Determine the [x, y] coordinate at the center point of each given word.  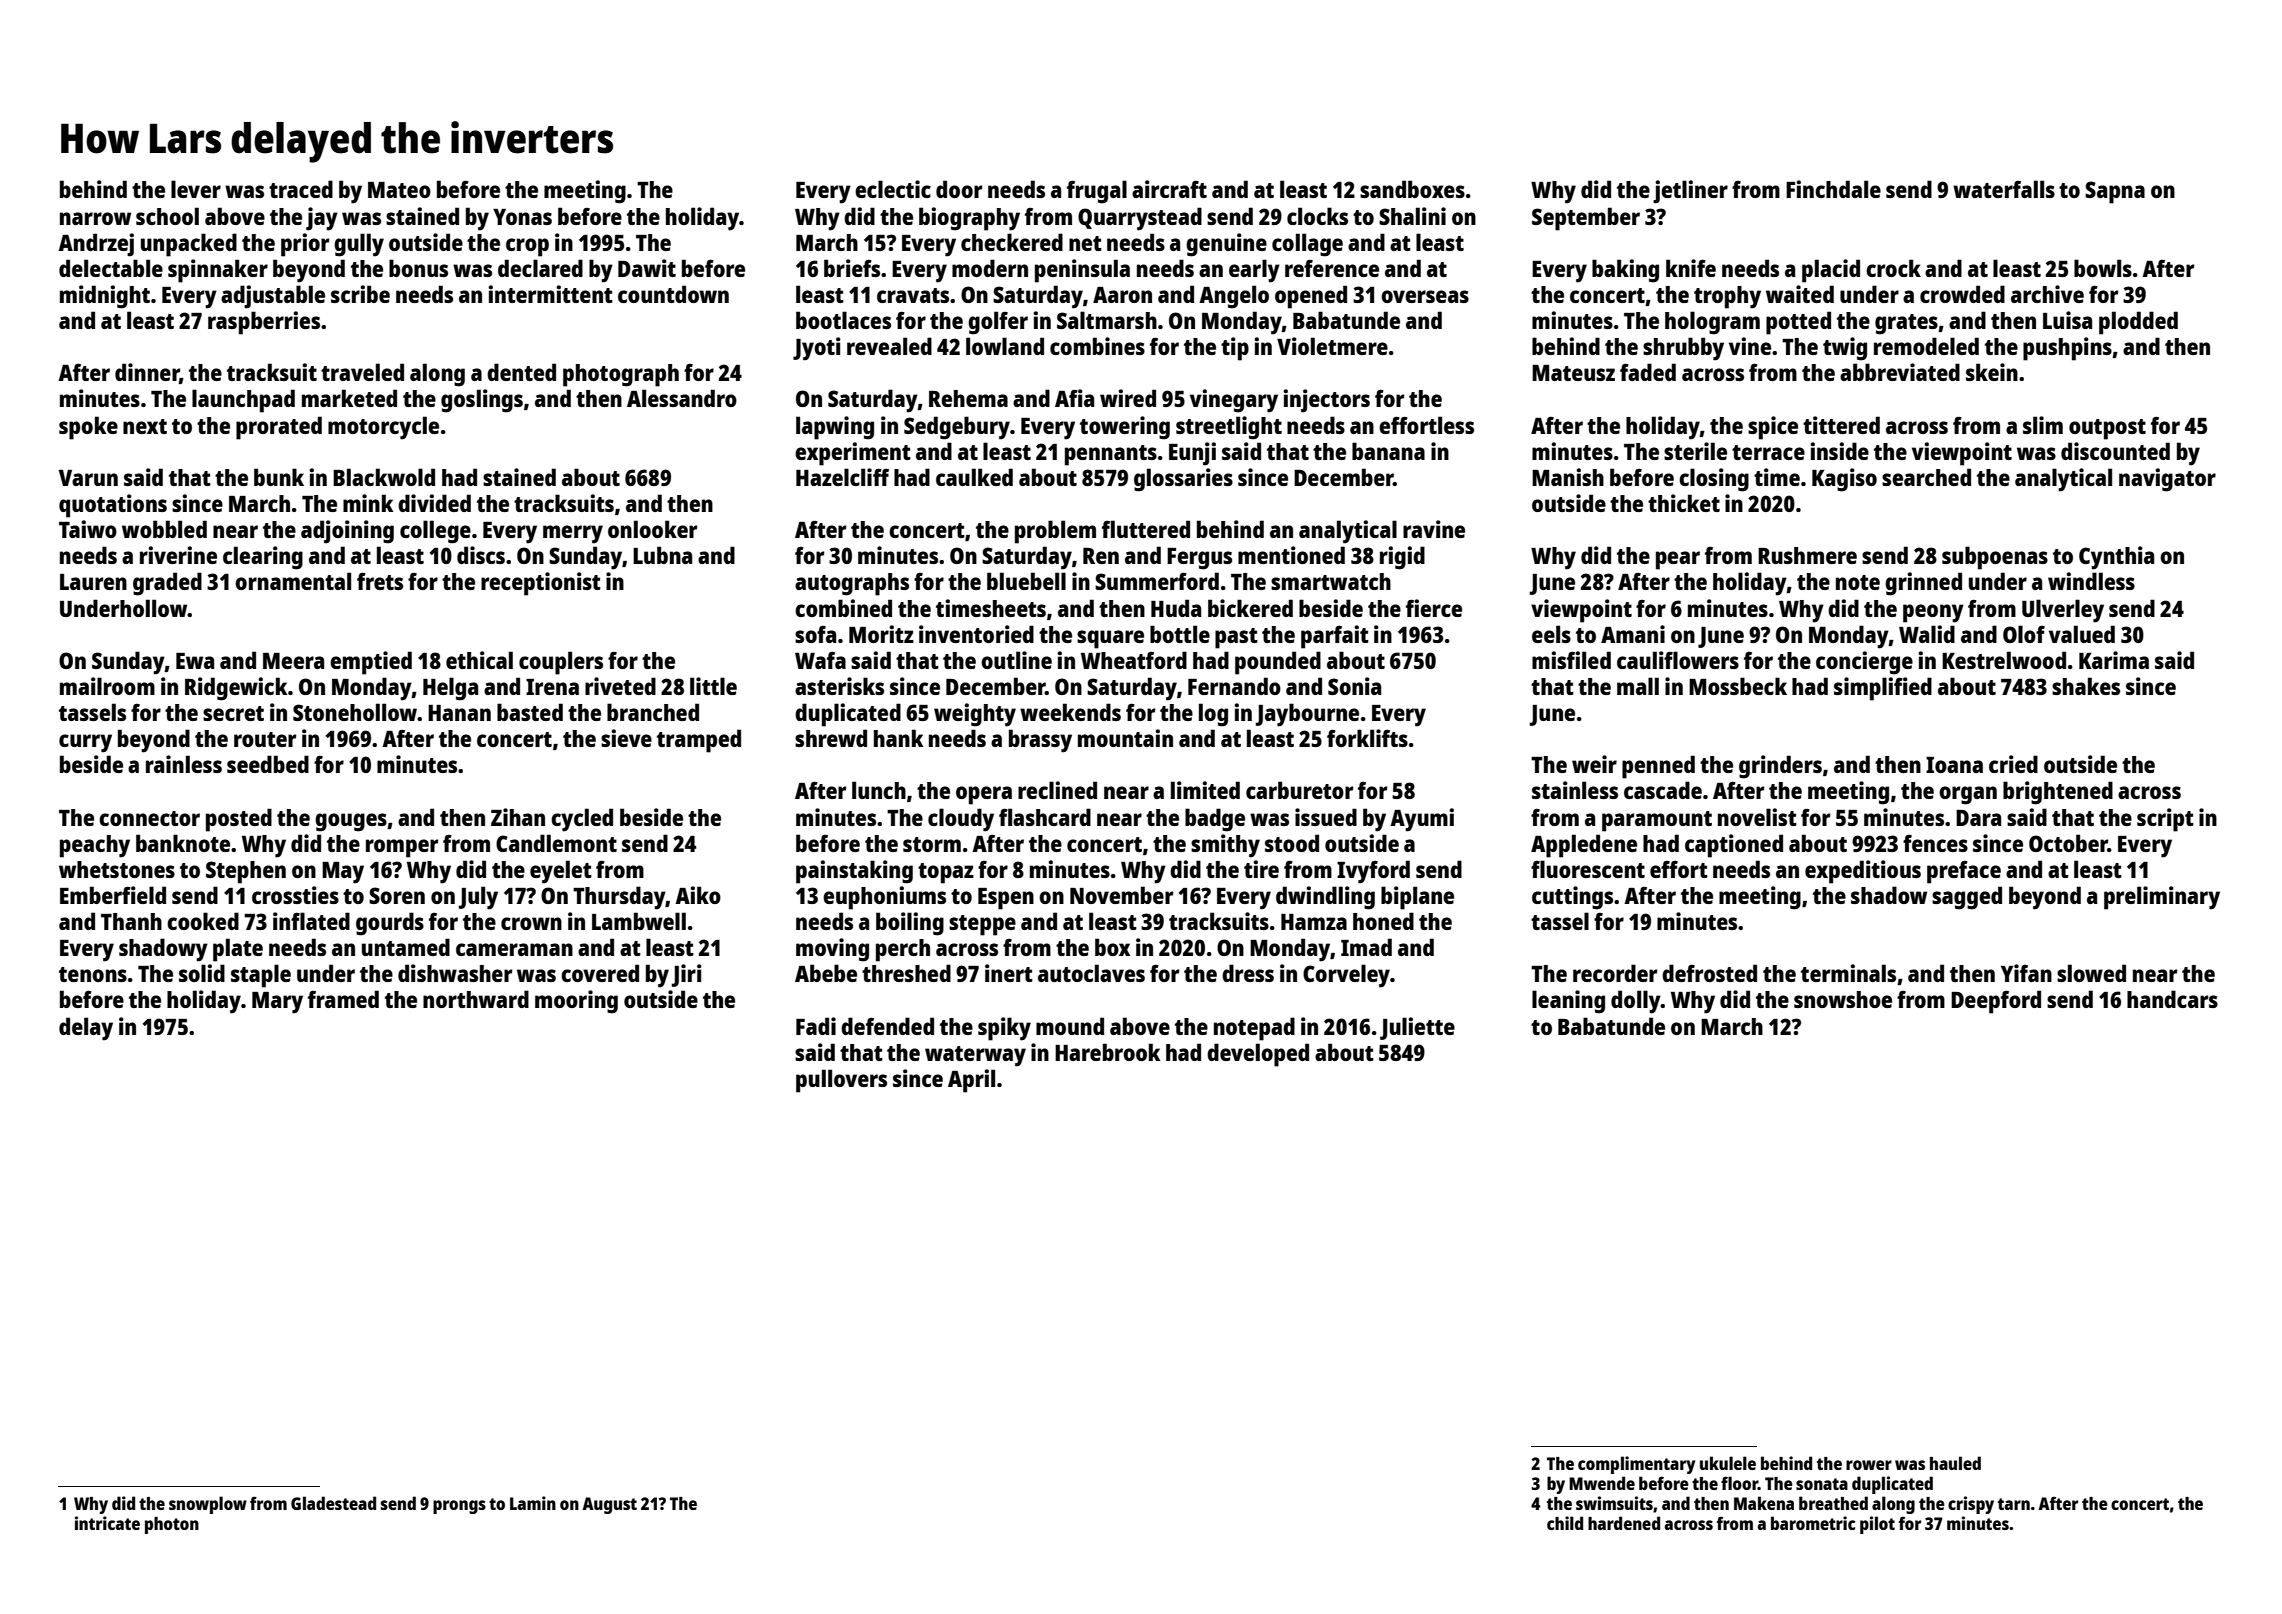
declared [540, 268]
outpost [2107, 429]
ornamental [293, 581]
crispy [1971, 1505]
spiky [1004, 1029]
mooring [576, 1002]
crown [531, 923]
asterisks [839, 686]
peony [1933, 613]
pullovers [841, 1081]
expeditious [1863, 872]
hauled [1955, 1463]
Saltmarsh [1107, 320]
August [609, 1505]
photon [172, 1525]
